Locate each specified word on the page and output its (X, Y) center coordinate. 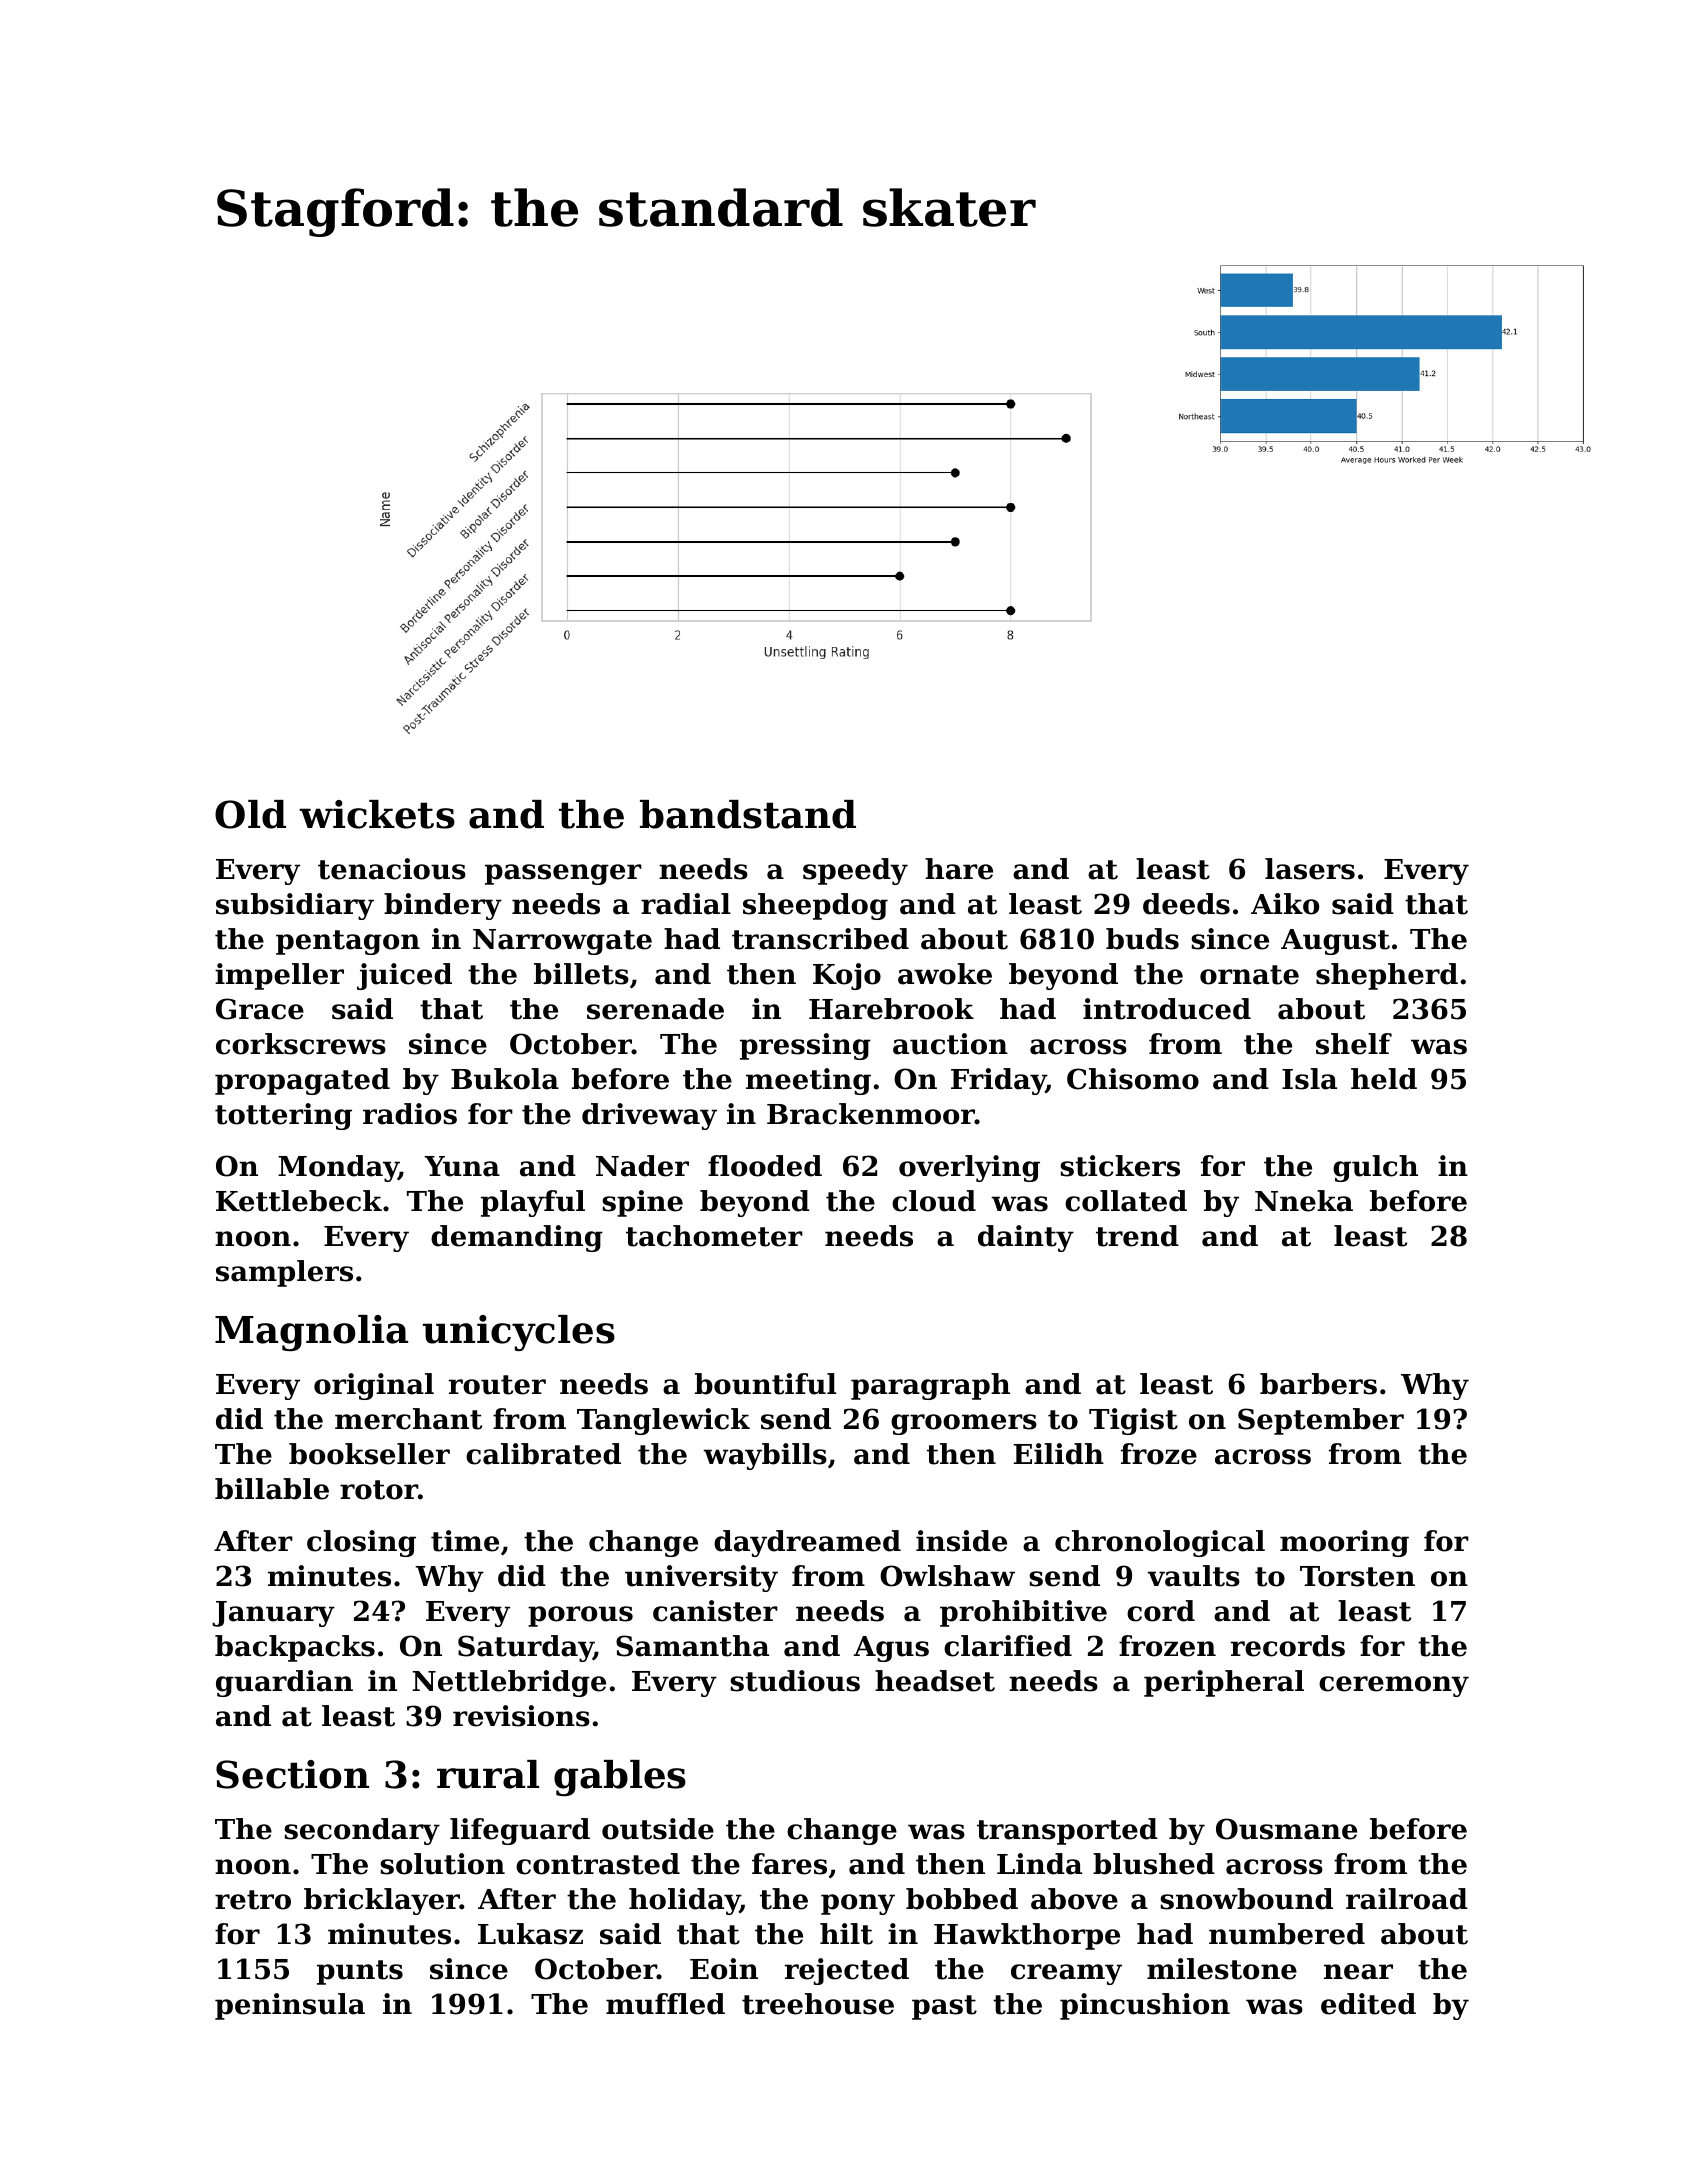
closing (361, 1543)
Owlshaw (947, 1576)
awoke (945, 974)
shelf (1354, 1044)
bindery (443, 906)
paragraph (930, 1386)
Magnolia (311, 1333)
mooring (1344, 1543)
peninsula (290, 2006)
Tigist (1133, 1421)
